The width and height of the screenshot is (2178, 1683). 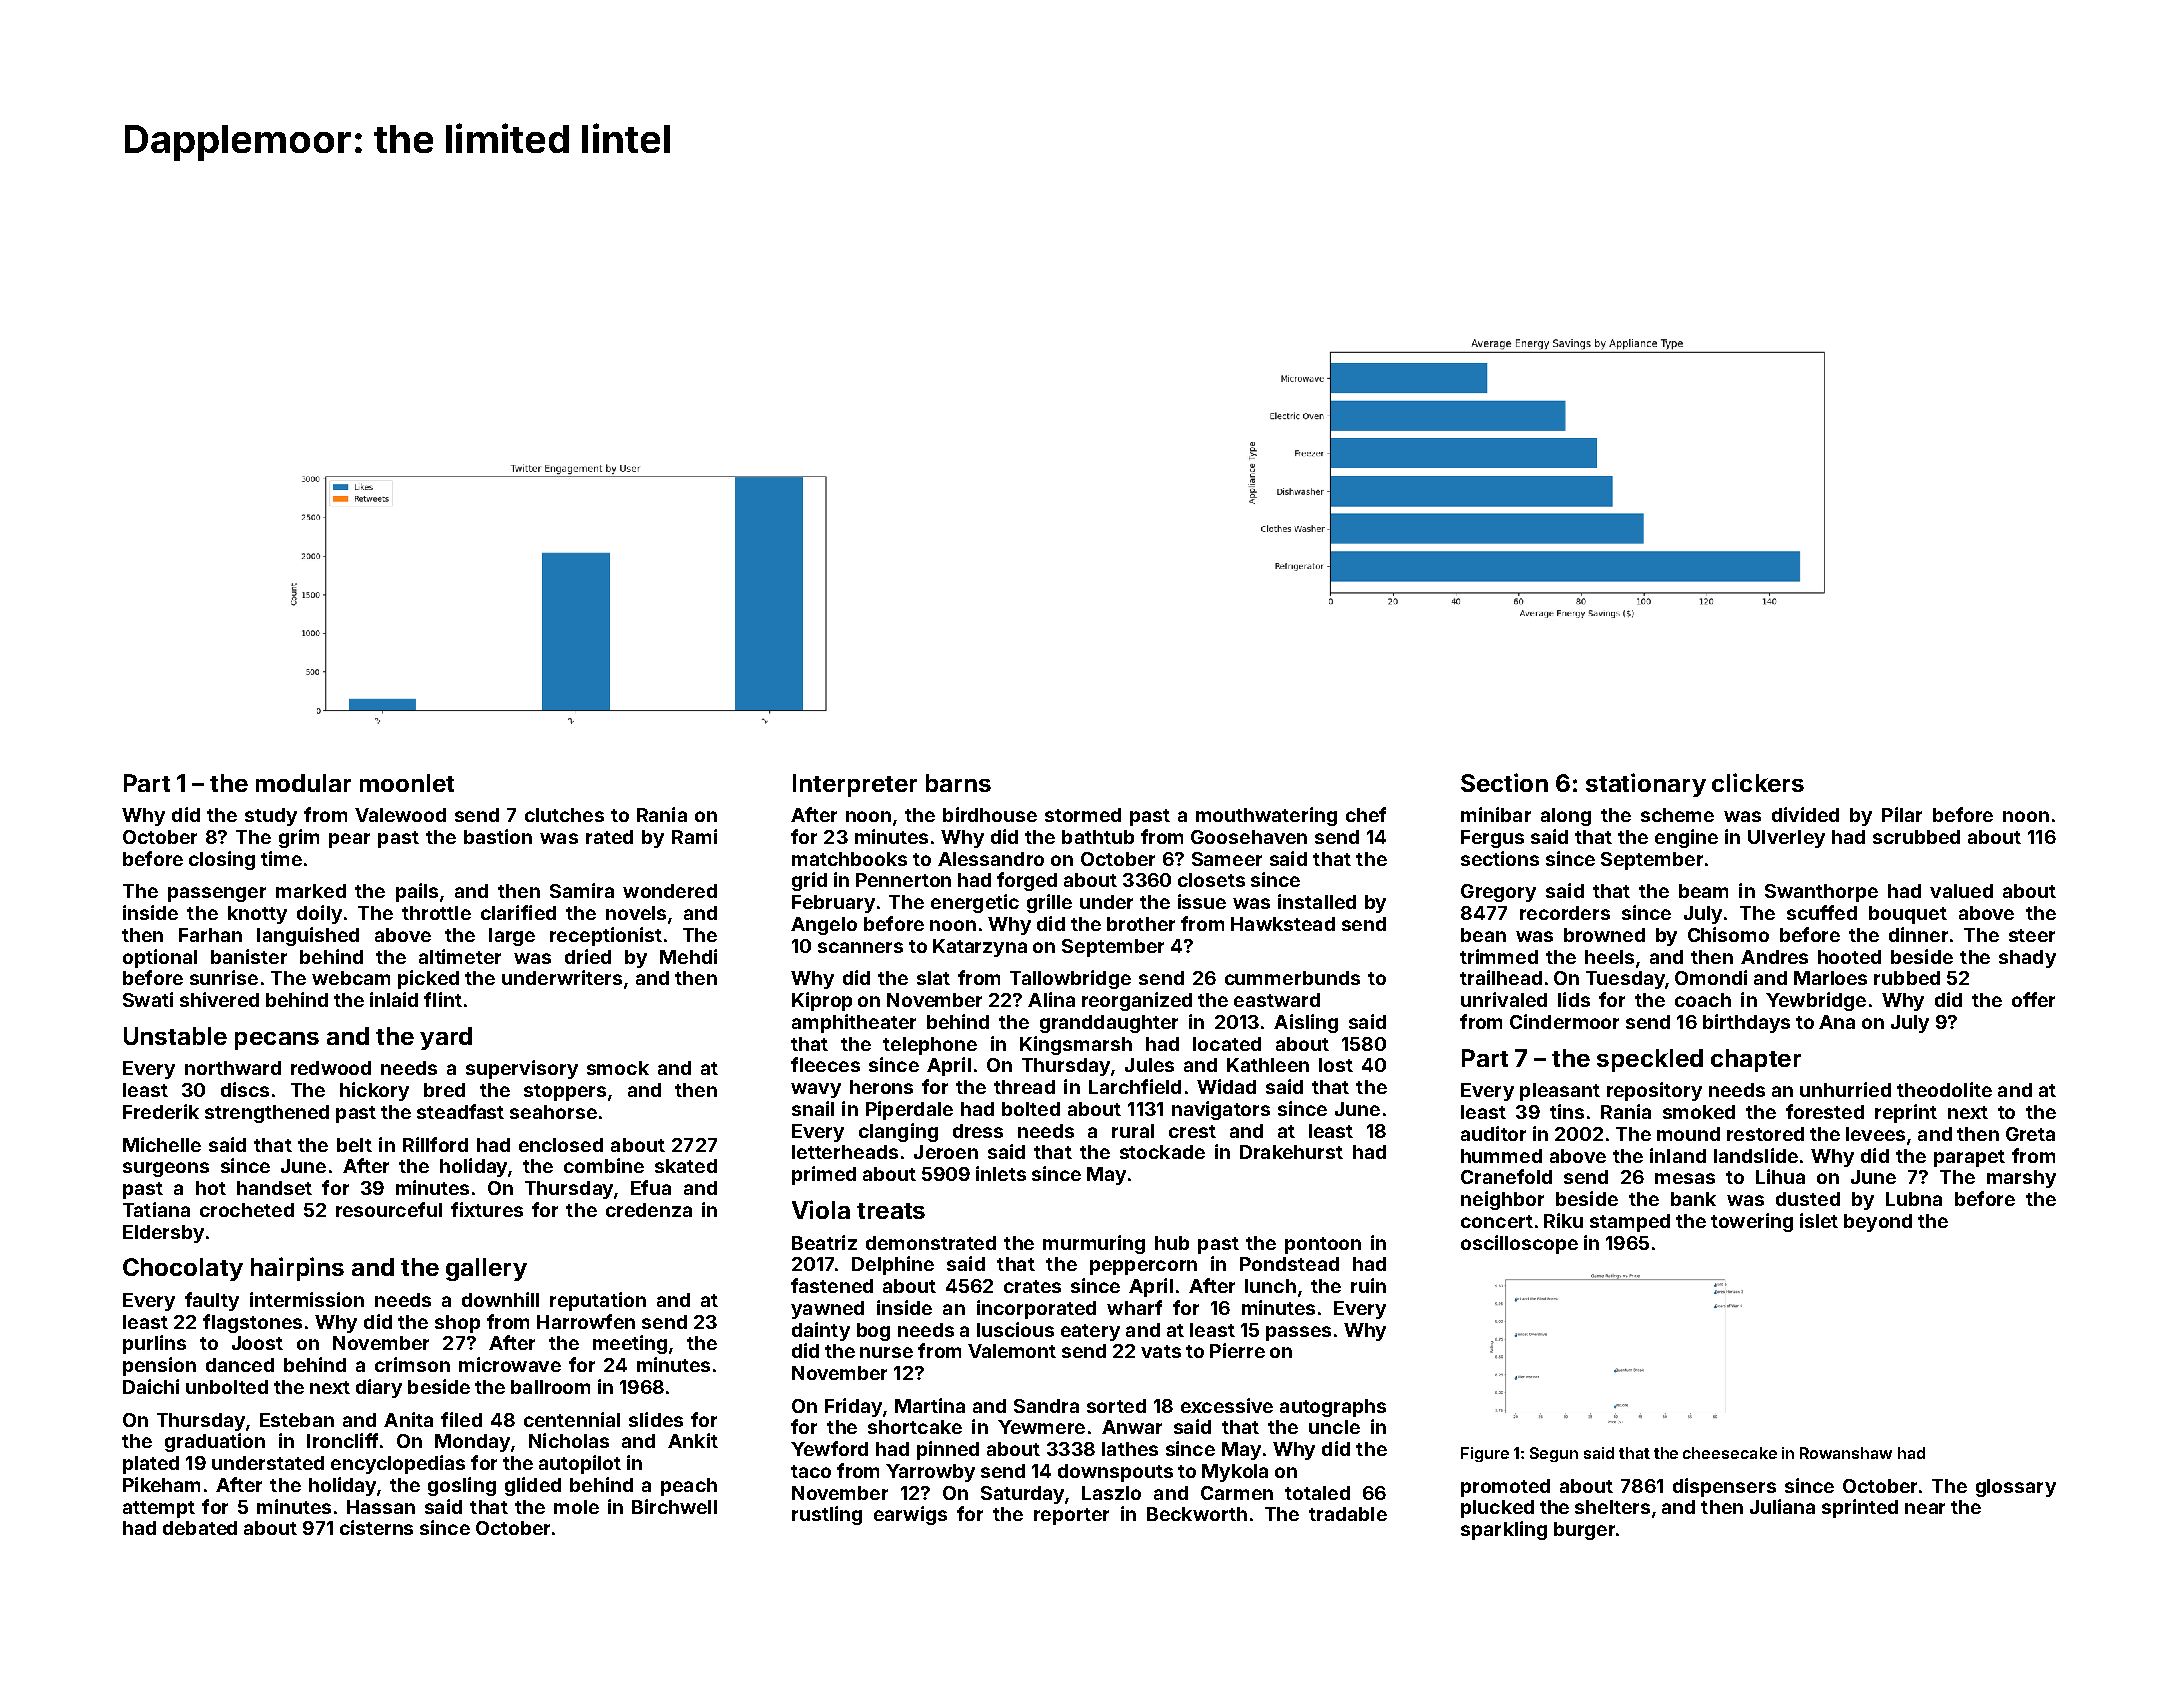 I want to click on Pondstead, so click(x=1289, y=1264).
